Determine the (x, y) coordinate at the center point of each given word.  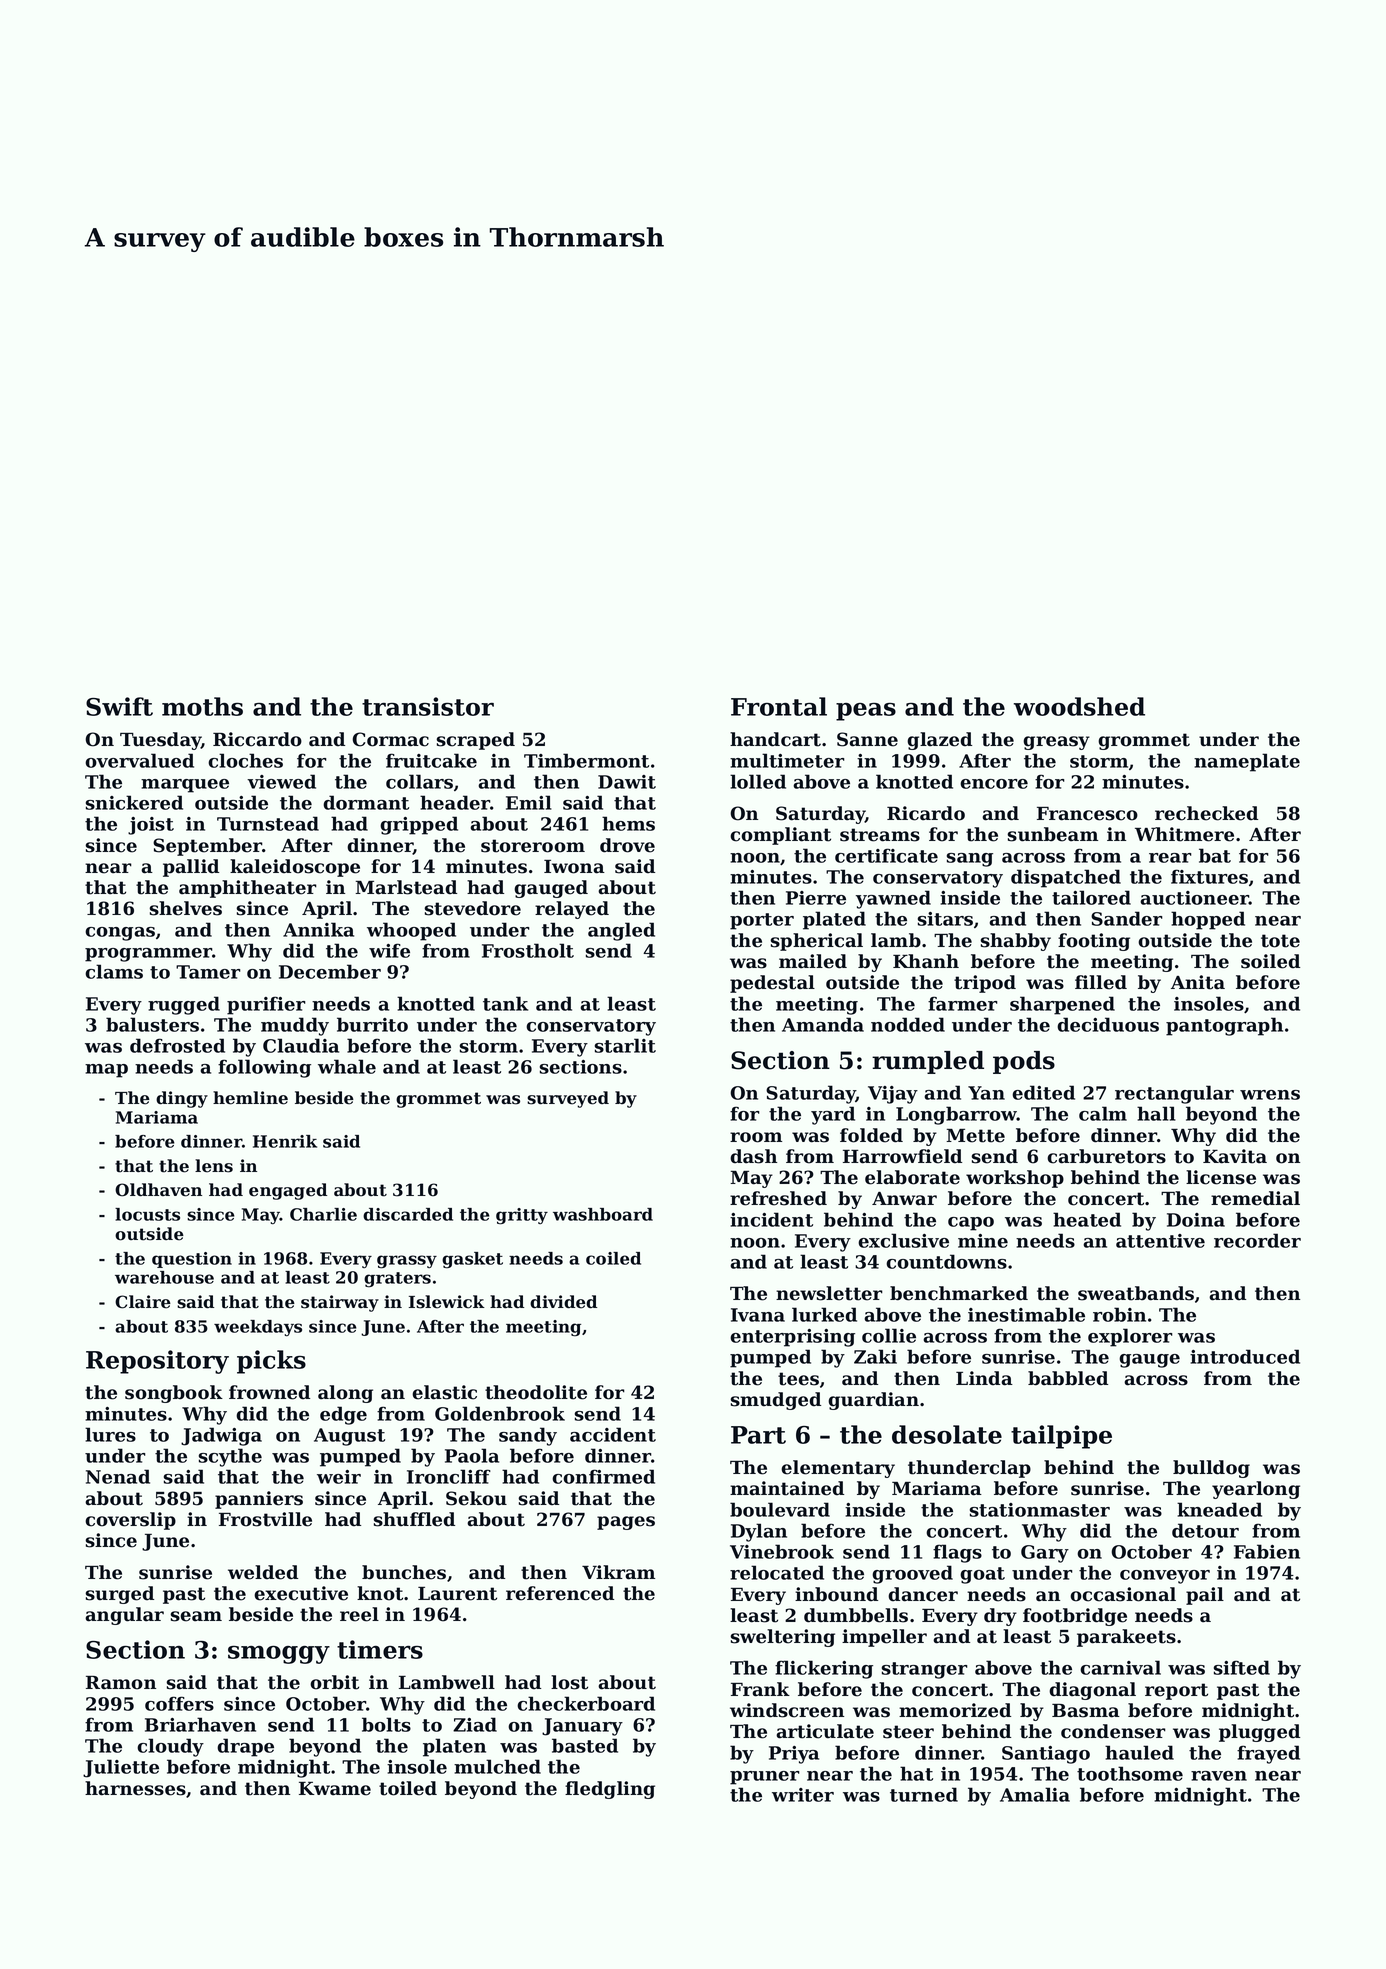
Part (758, 1435)
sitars (945, 919)
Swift (119, 706)
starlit (625, 1045)
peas (866, 712)
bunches (404, 1572)
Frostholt (528, 950)
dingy (182, 1099)
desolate (947, 1434)
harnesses (135, 1788)
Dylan (759, 1532)
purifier (266, 1005)
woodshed (1079, 706)
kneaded (1219, 1509)
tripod (985, 984)
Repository (157, 1362)
